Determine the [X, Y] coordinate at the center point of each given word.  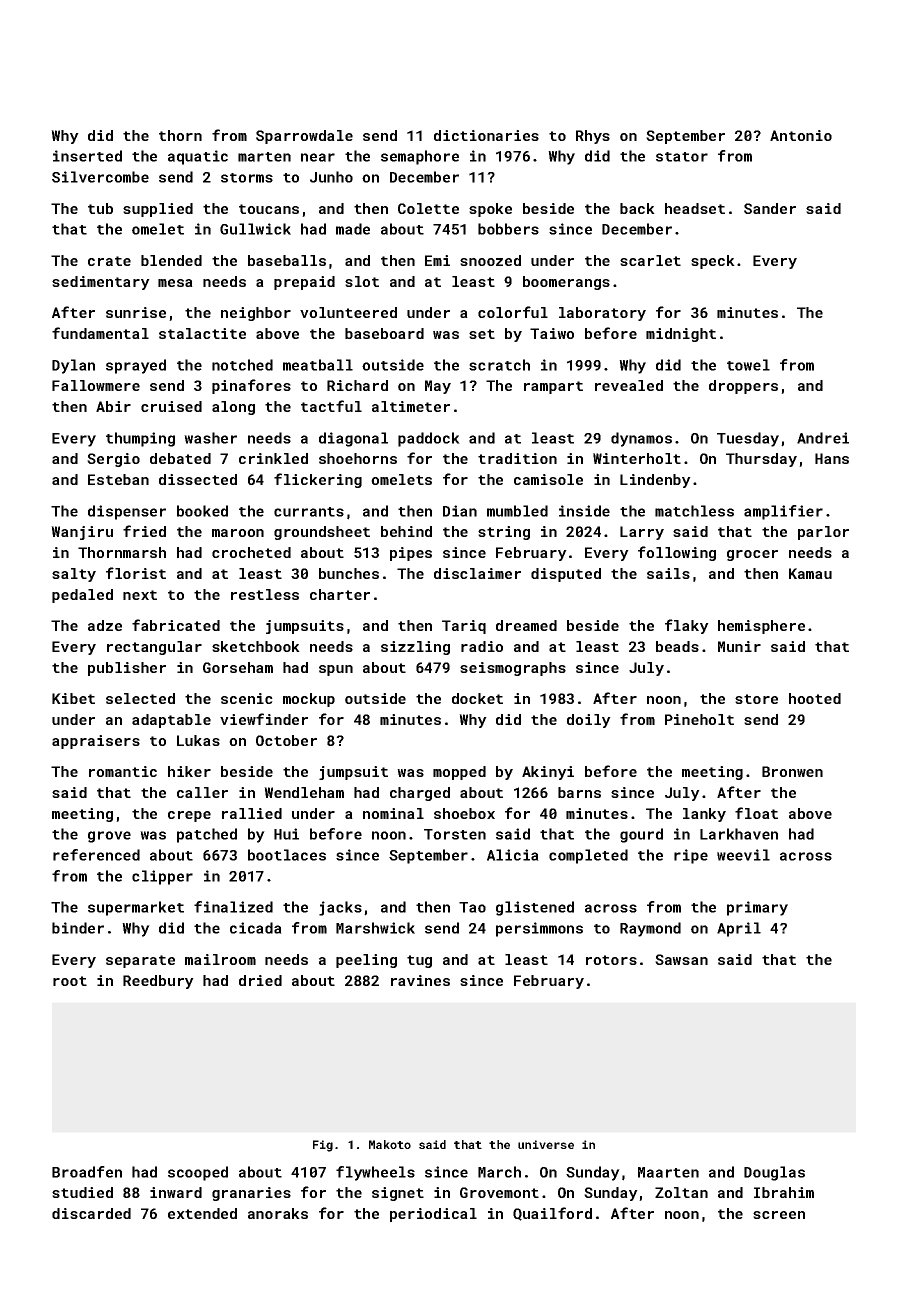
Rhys [593, 137]
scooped [198, 1173]
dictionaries [486, 135]
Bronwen [792, 771]
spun [336, 670]
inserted [87, 156]
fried [144, 531]
